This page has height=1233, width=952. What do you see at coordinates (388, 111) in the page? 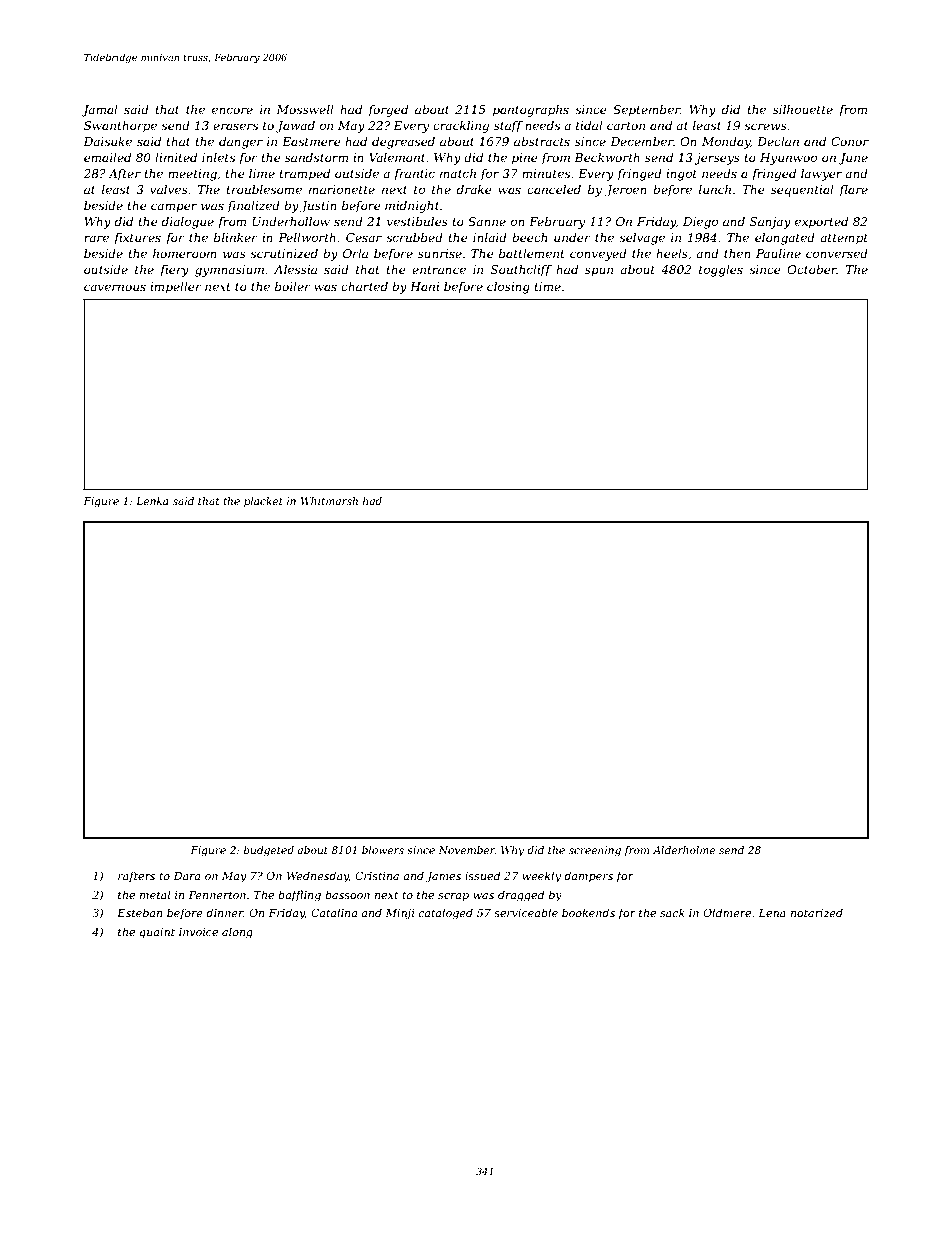
I see `forged` at bounding box center [388, 111].
